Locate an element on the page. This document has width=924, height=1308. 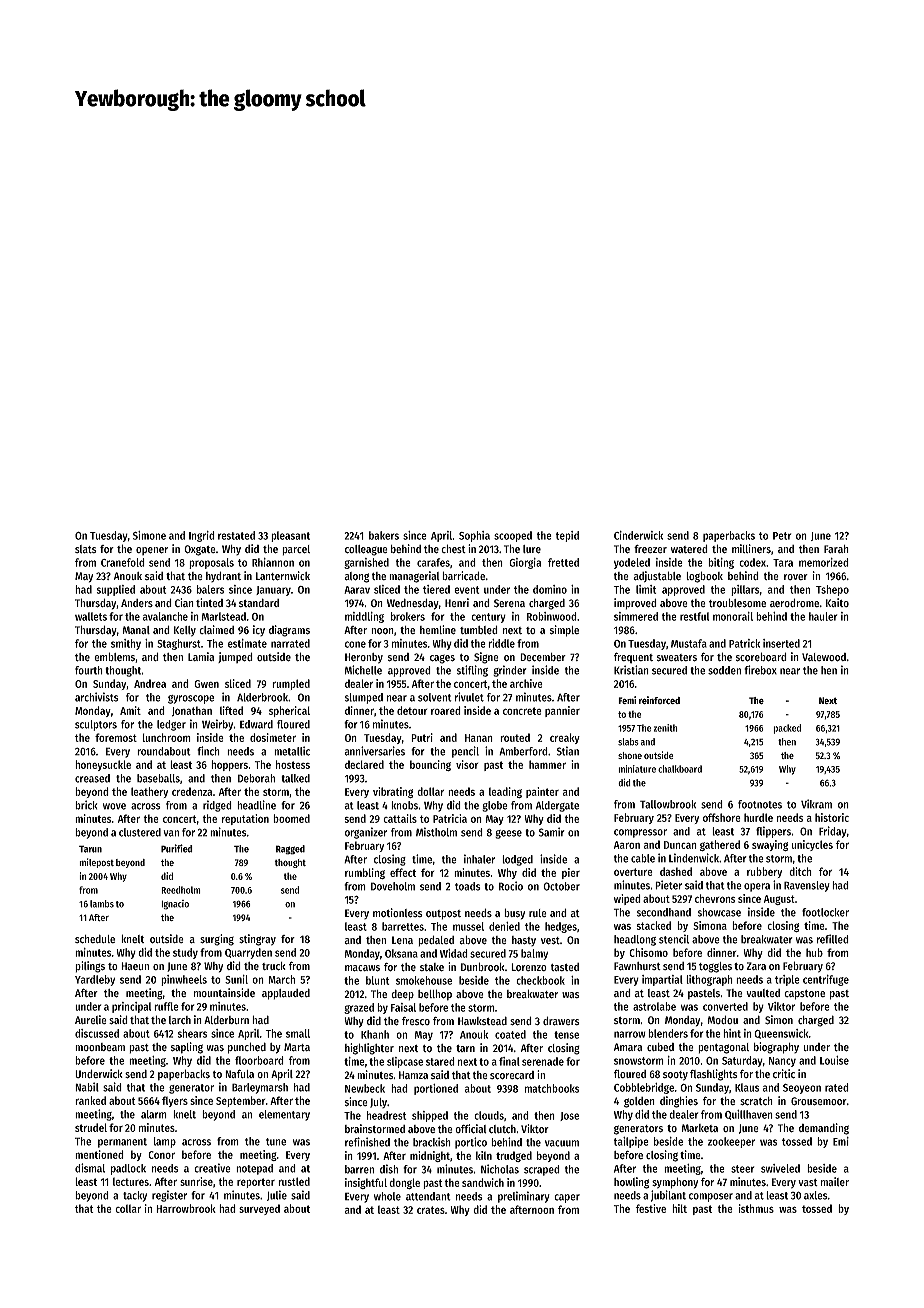
sodden is located at coordinates (724, 670).
